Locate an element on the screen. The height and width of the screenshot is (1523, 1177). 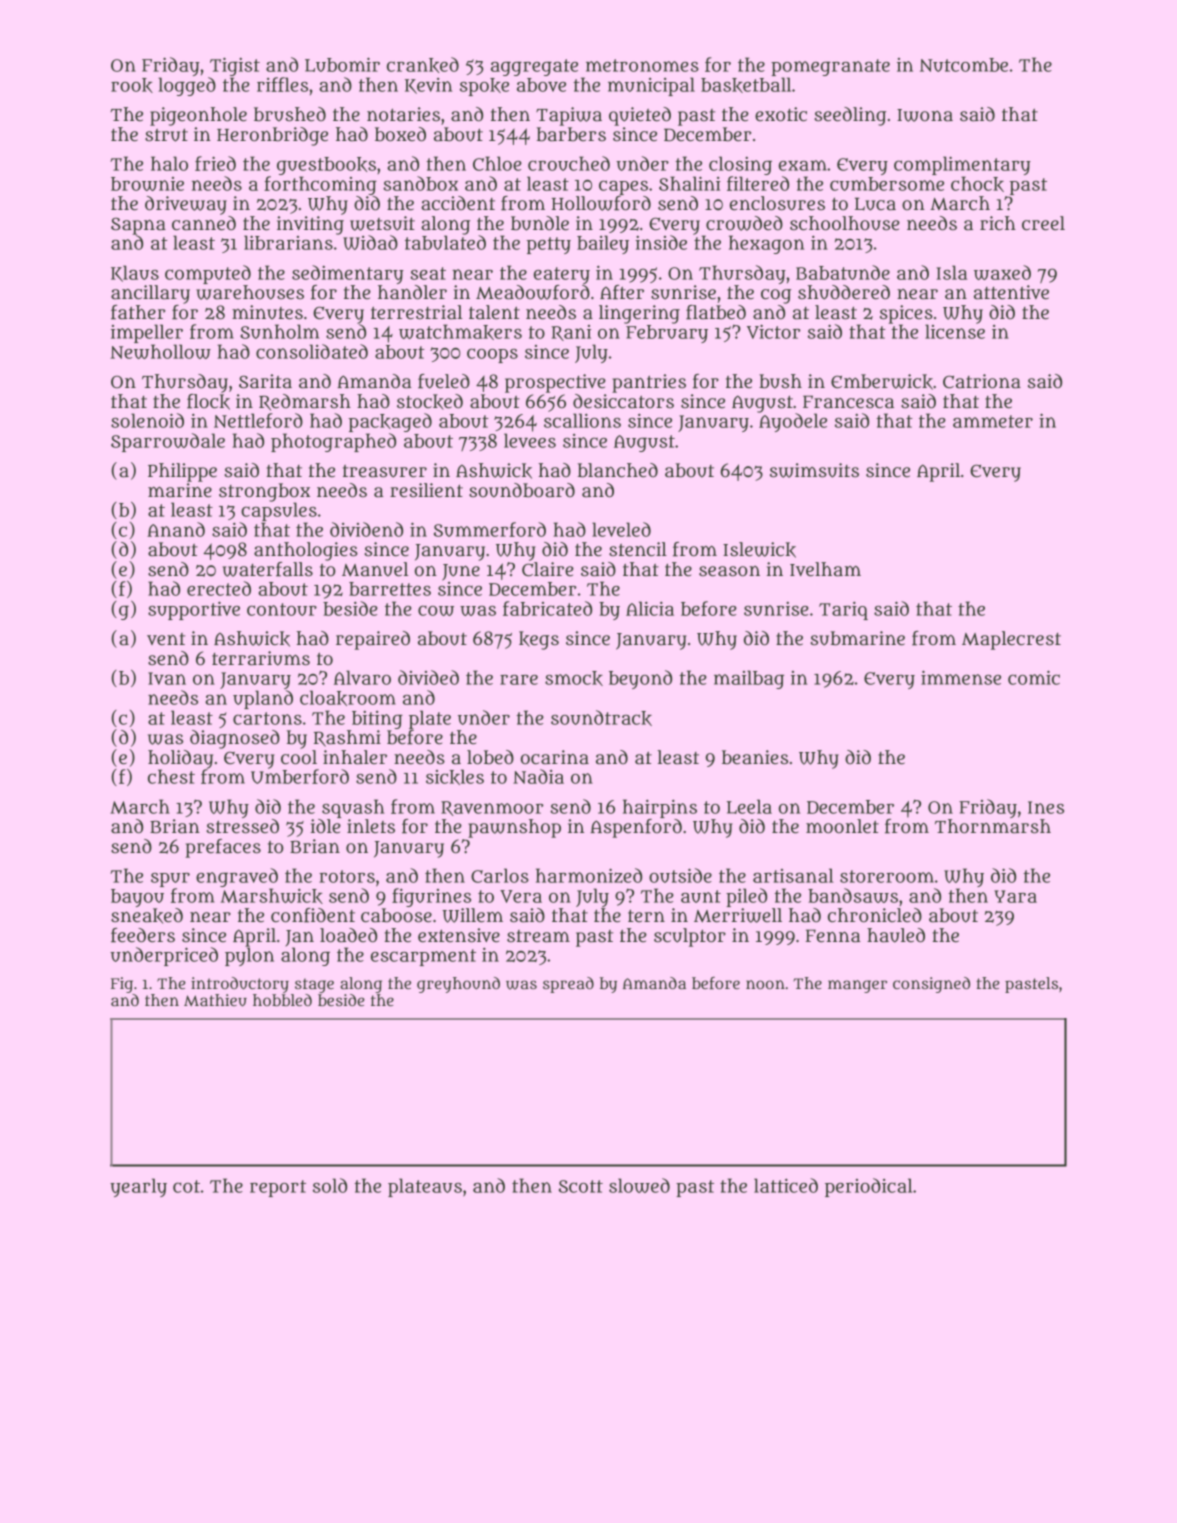
periodical is located at coordinates (868, 1187).
